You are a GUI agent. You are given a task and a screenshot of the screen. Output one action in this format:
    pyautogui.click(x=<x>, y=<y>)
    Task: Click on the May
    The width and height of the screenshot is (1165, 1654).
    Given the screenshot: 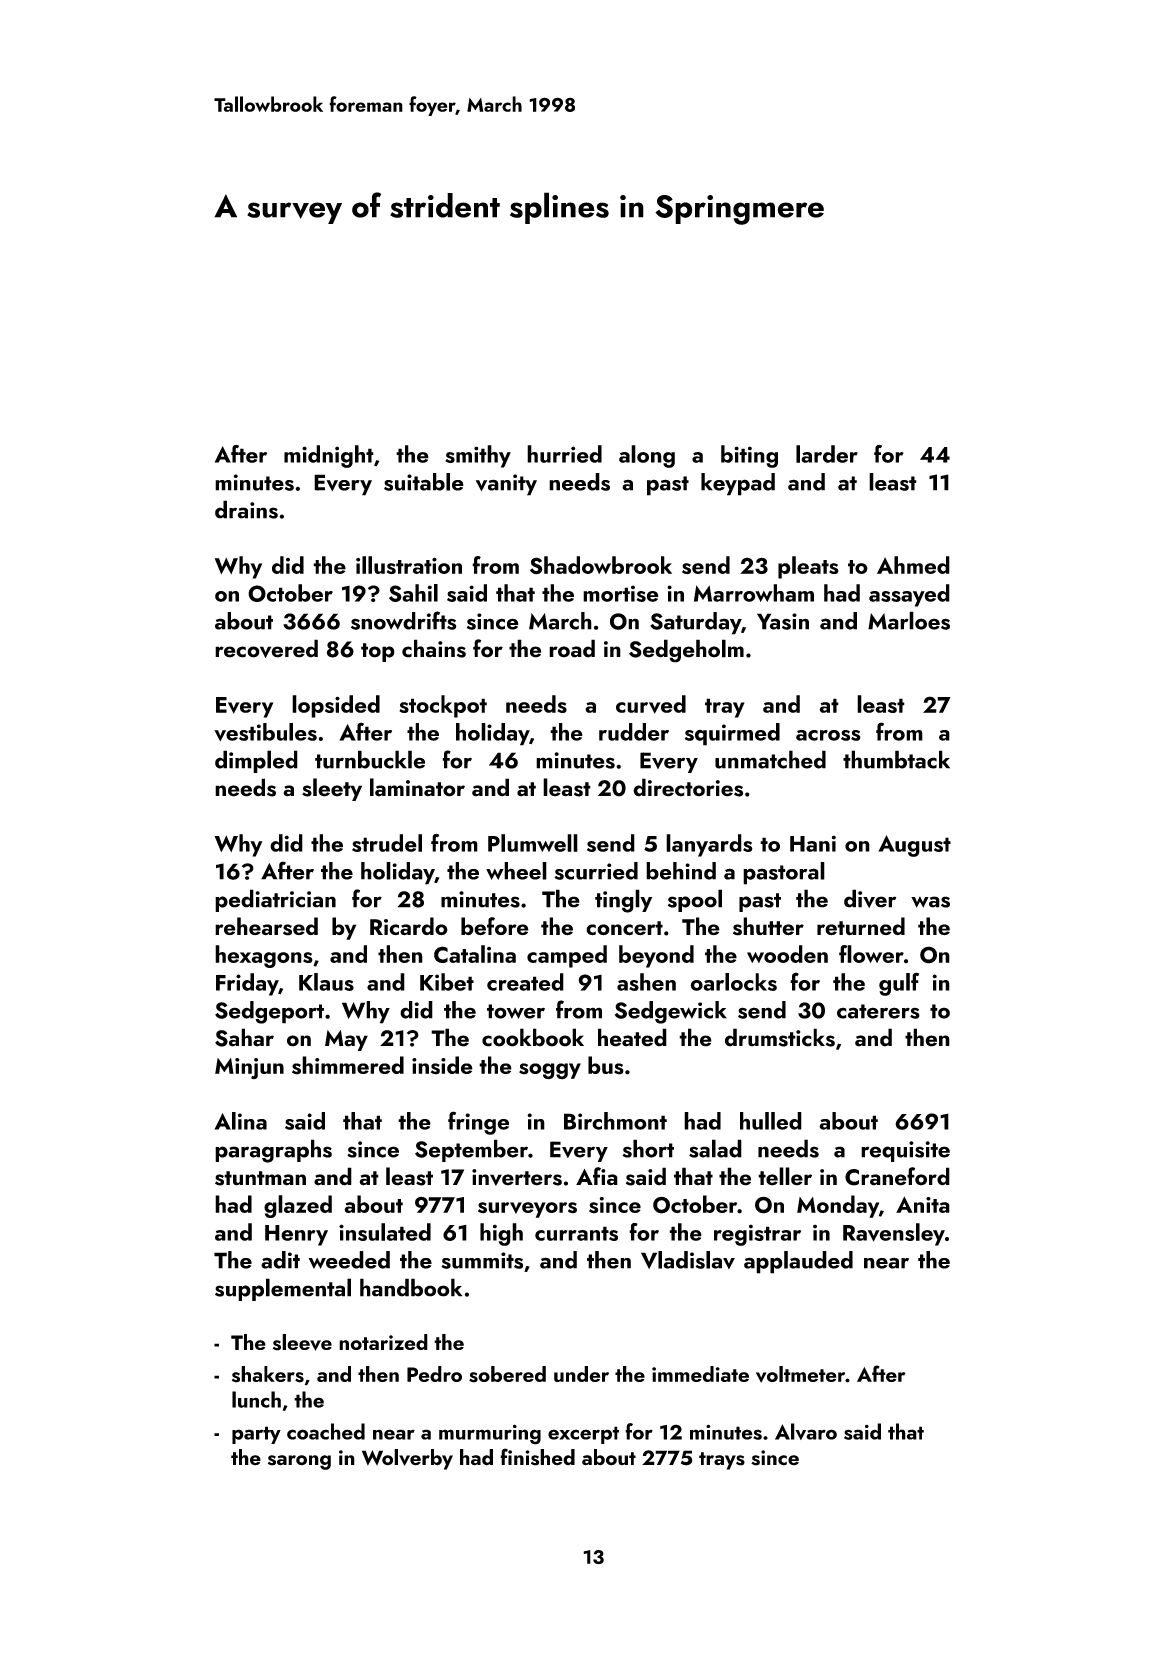 What is the action you would take?
    pyautogui.click(x=346, y=1040)
